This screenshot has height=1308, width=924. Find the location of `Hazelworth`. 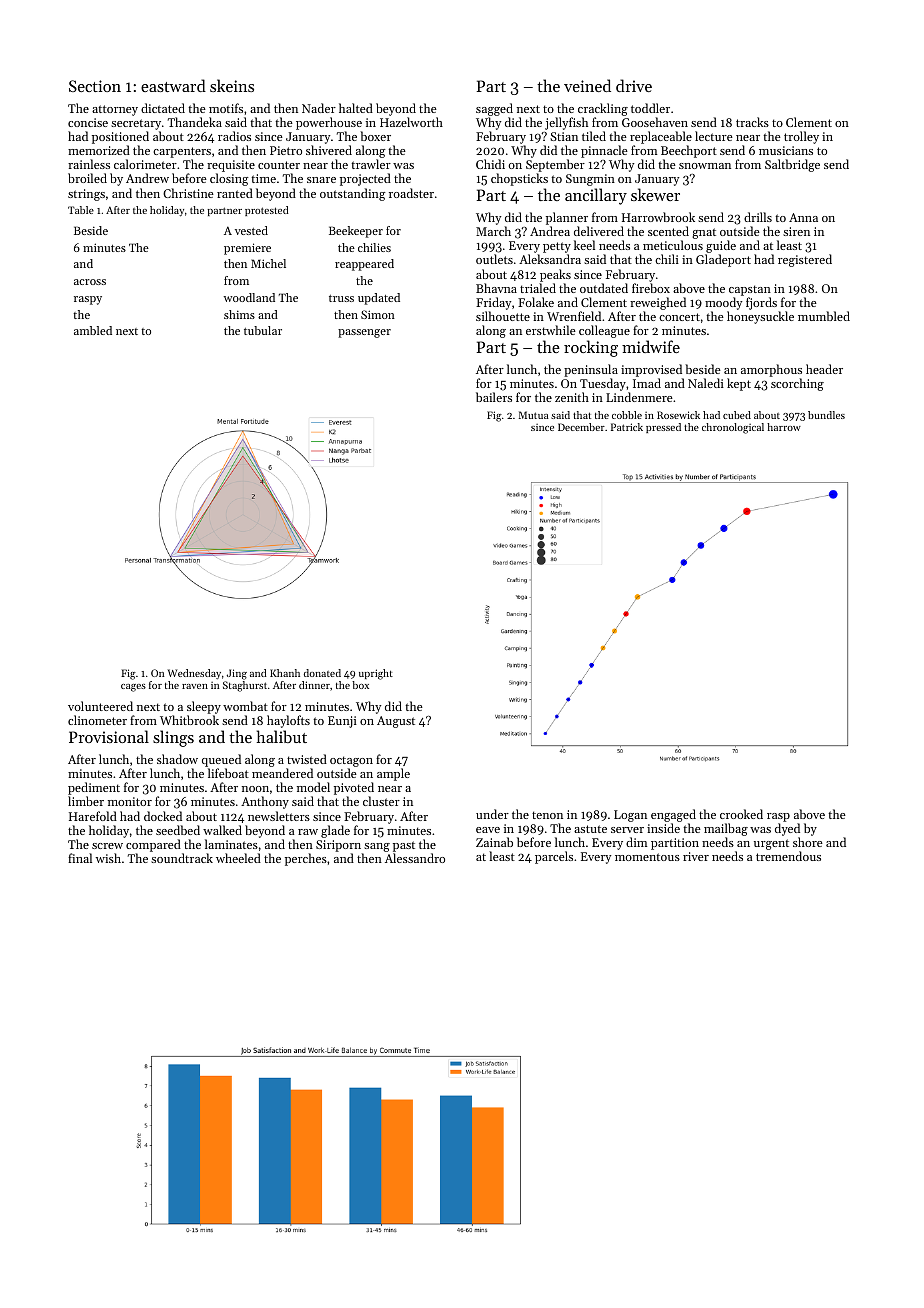

Hazelworth is located at coordinates (411, 122).
